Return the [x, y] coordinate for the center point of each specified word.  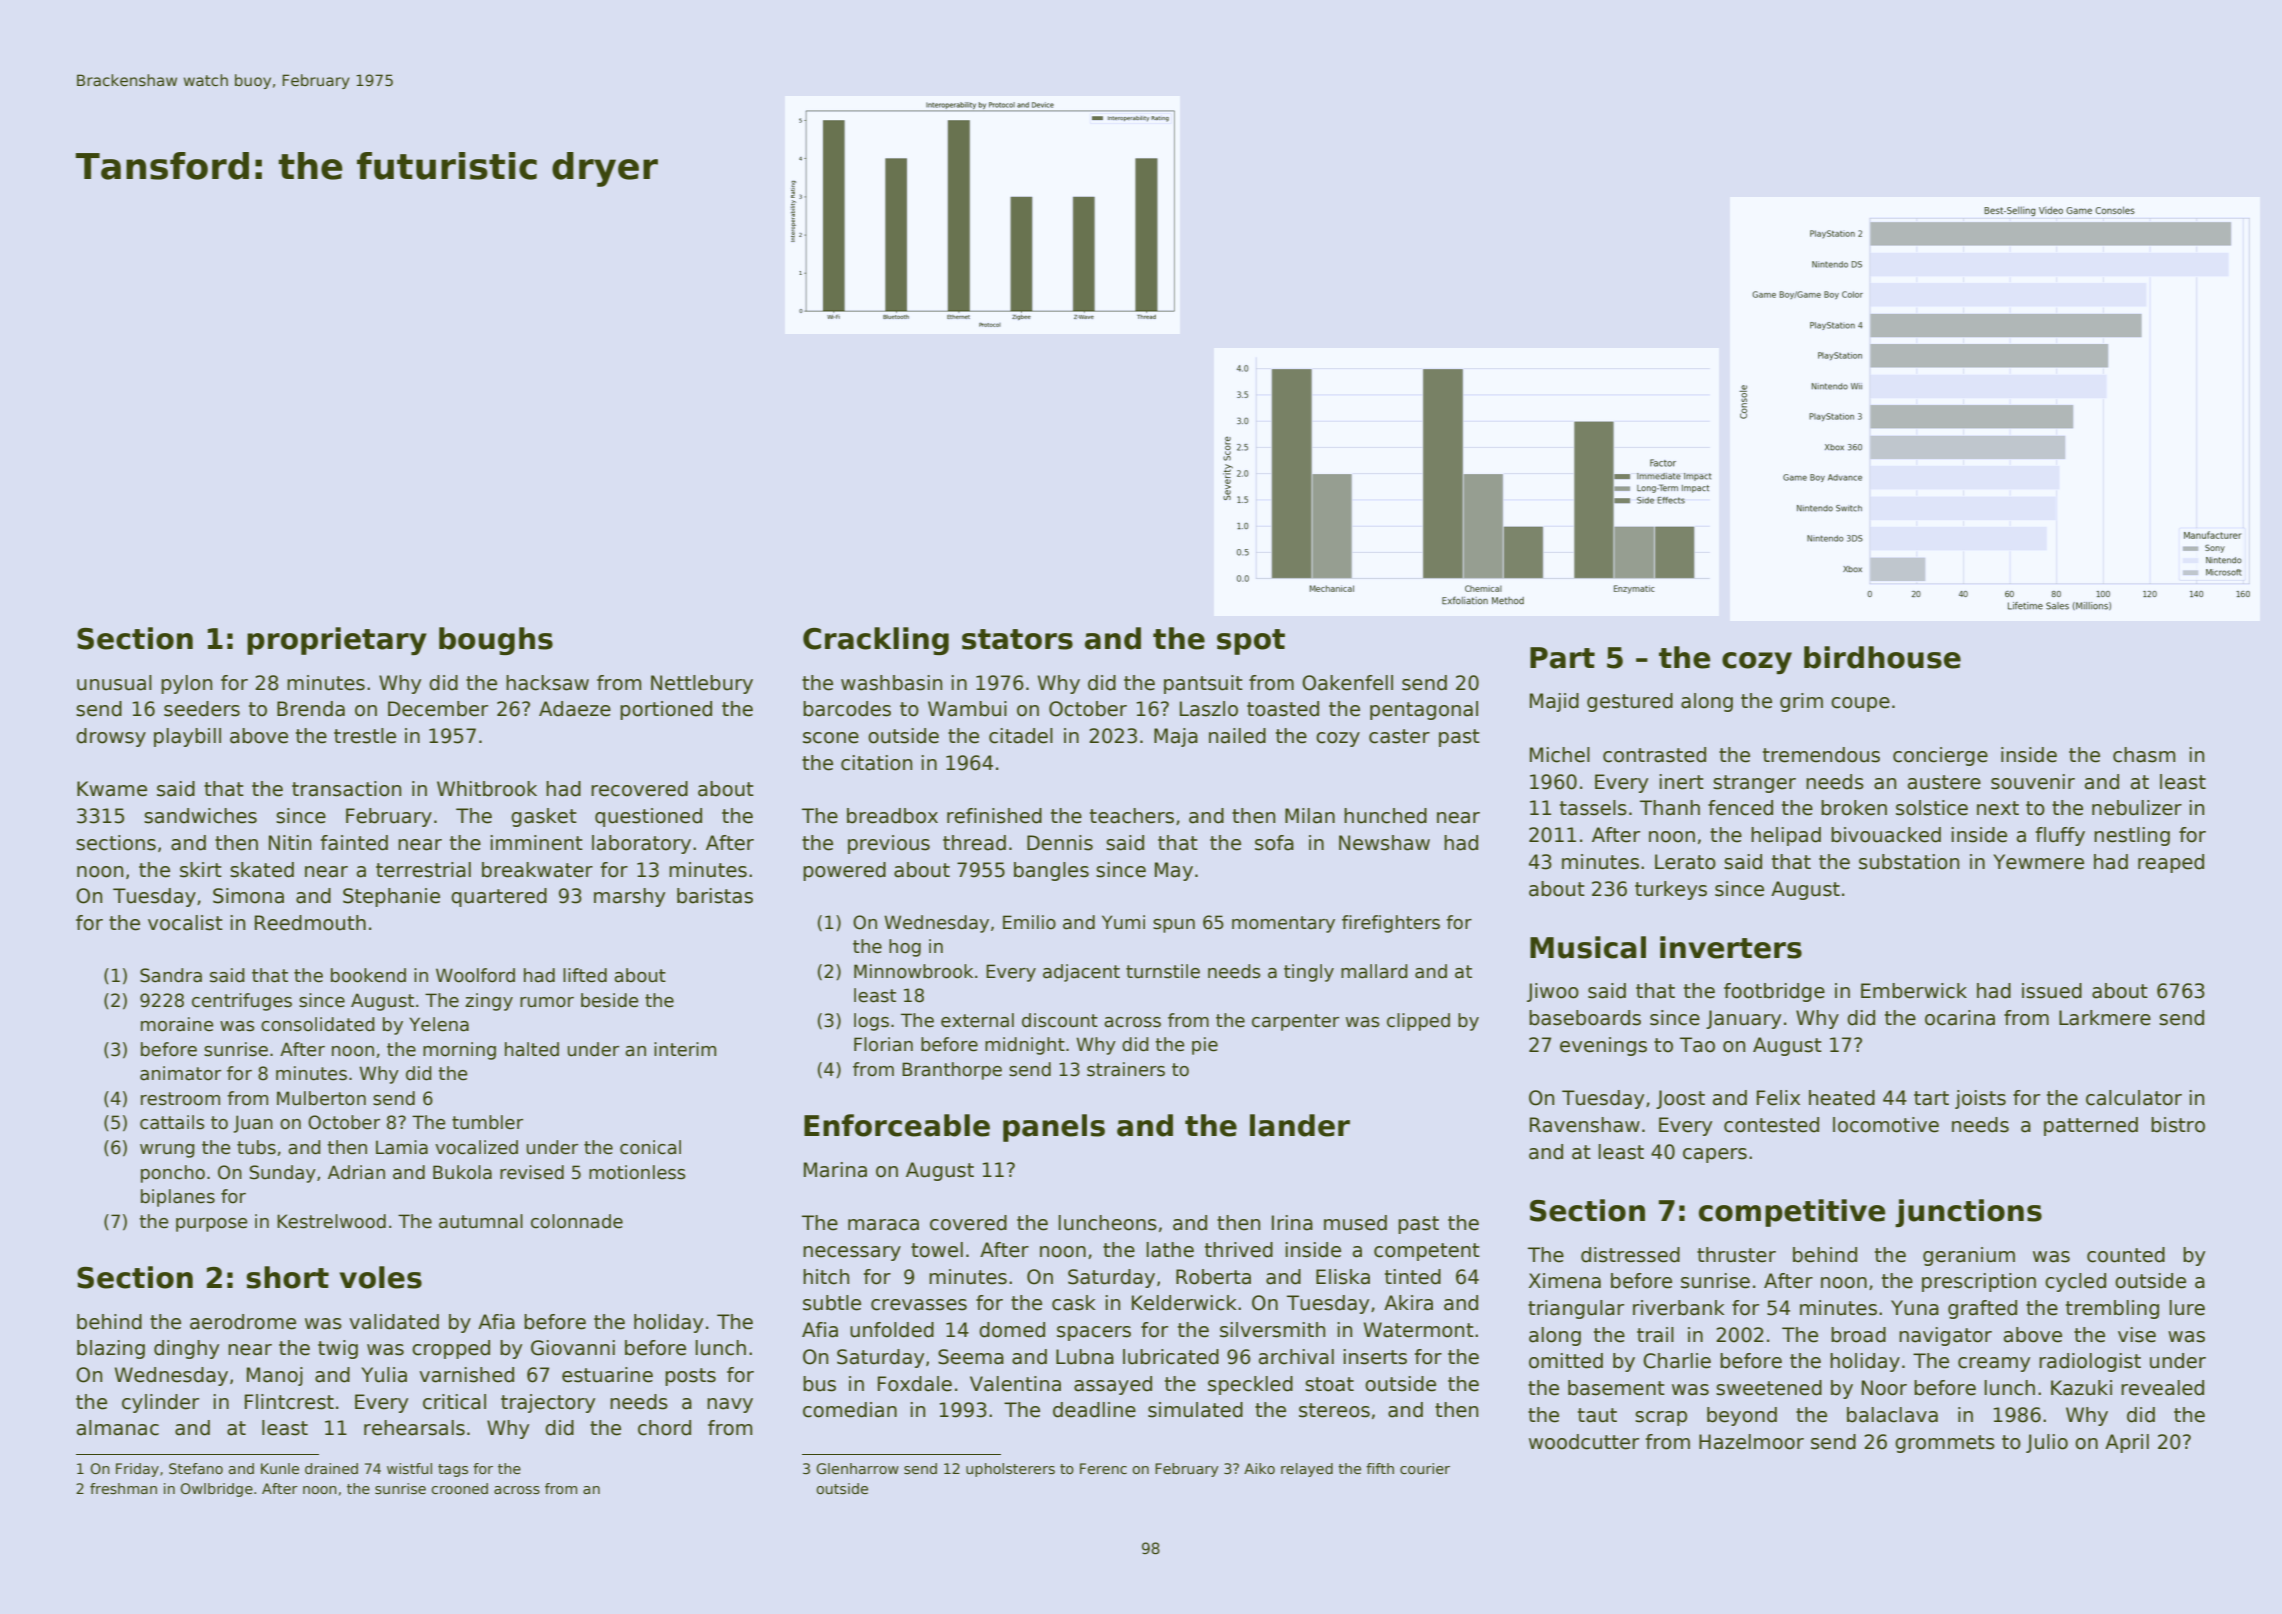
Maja [1176, 737]
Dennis [1060, 843]
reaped [2171, 863]
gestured [1630, 702]
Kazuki [2081, 1388]
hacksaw [547, 683]
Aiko [1259, 1468]
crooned [459, 1488]
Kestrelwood [331, 1221]
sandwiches [200, 816]
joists [1980, 1099]
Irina [1292, 1223]
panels [1054, 1128]
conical [650, 1147]
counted [2126, 1255]
